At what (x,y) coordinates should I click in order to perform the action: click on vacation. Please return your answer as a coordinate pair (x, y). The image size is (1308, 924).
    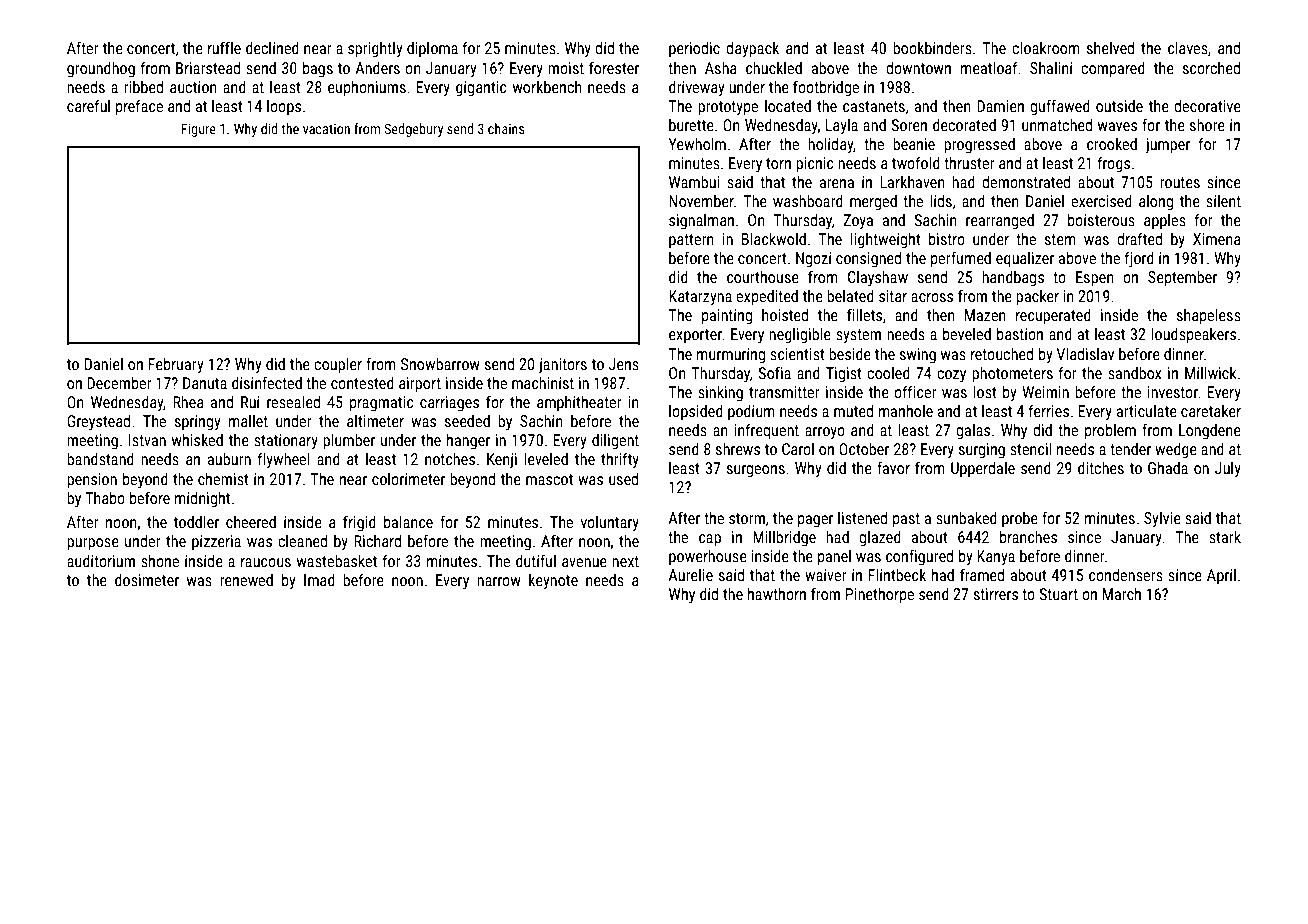
    Looking at the image, I should click on (326, 129).
